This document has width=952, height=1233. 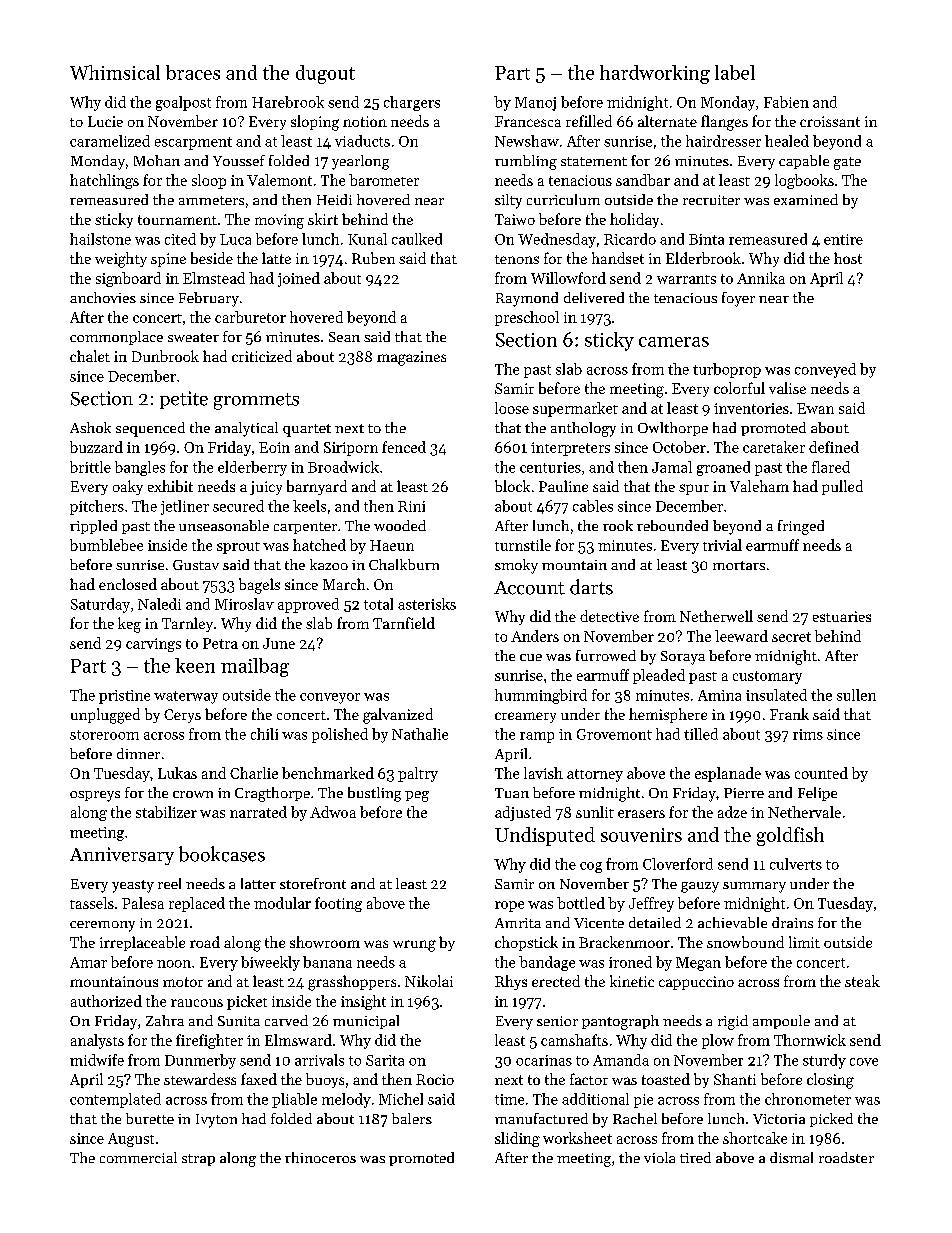 What do you see at coordinates (239, 160) in the document?
I see `Youssef` at bounding box center [239, 160].
